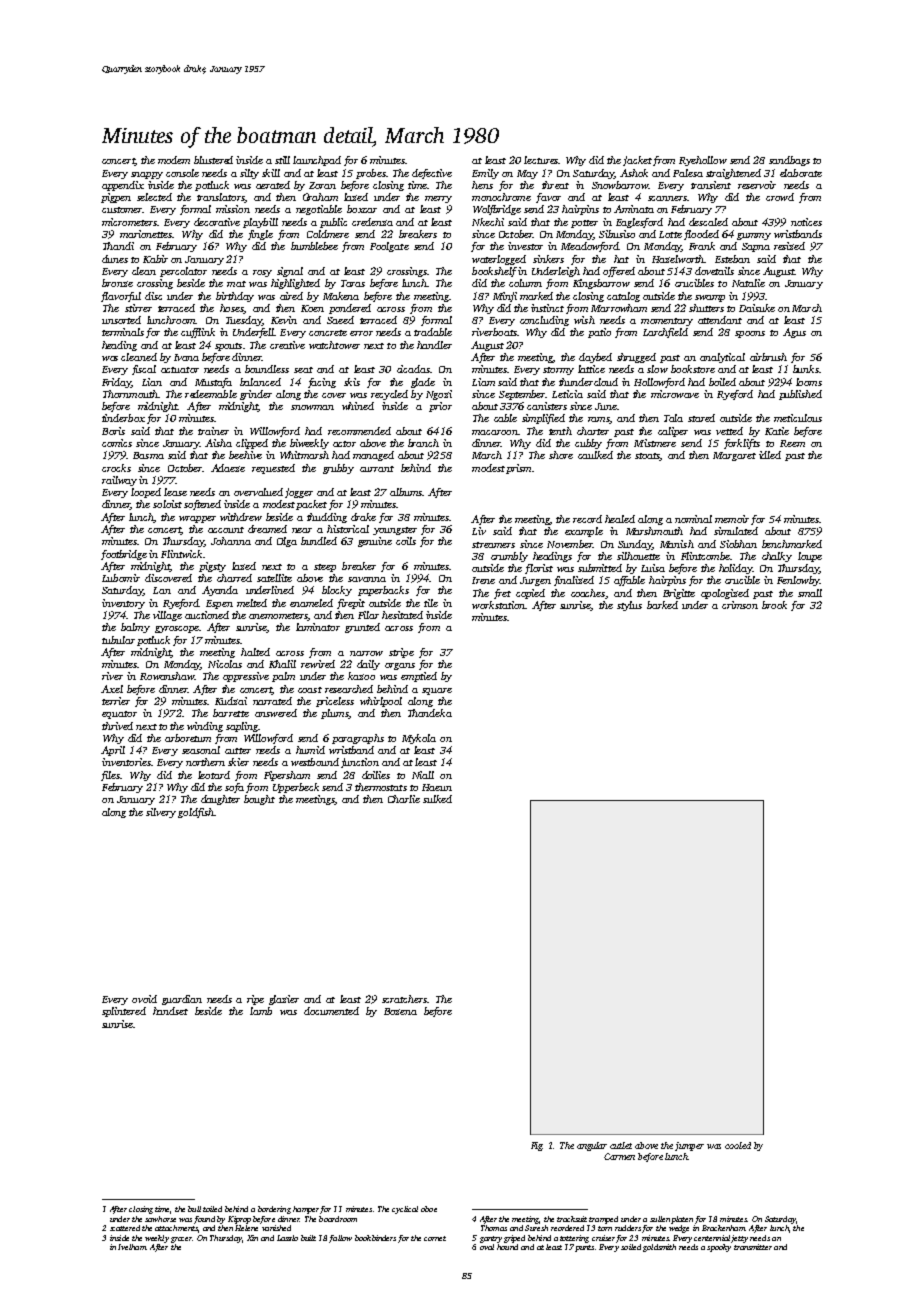  What do you see at coordinates (740, 605) in the screenshot?
I see `crimson` at bounding box center [740, 605].
